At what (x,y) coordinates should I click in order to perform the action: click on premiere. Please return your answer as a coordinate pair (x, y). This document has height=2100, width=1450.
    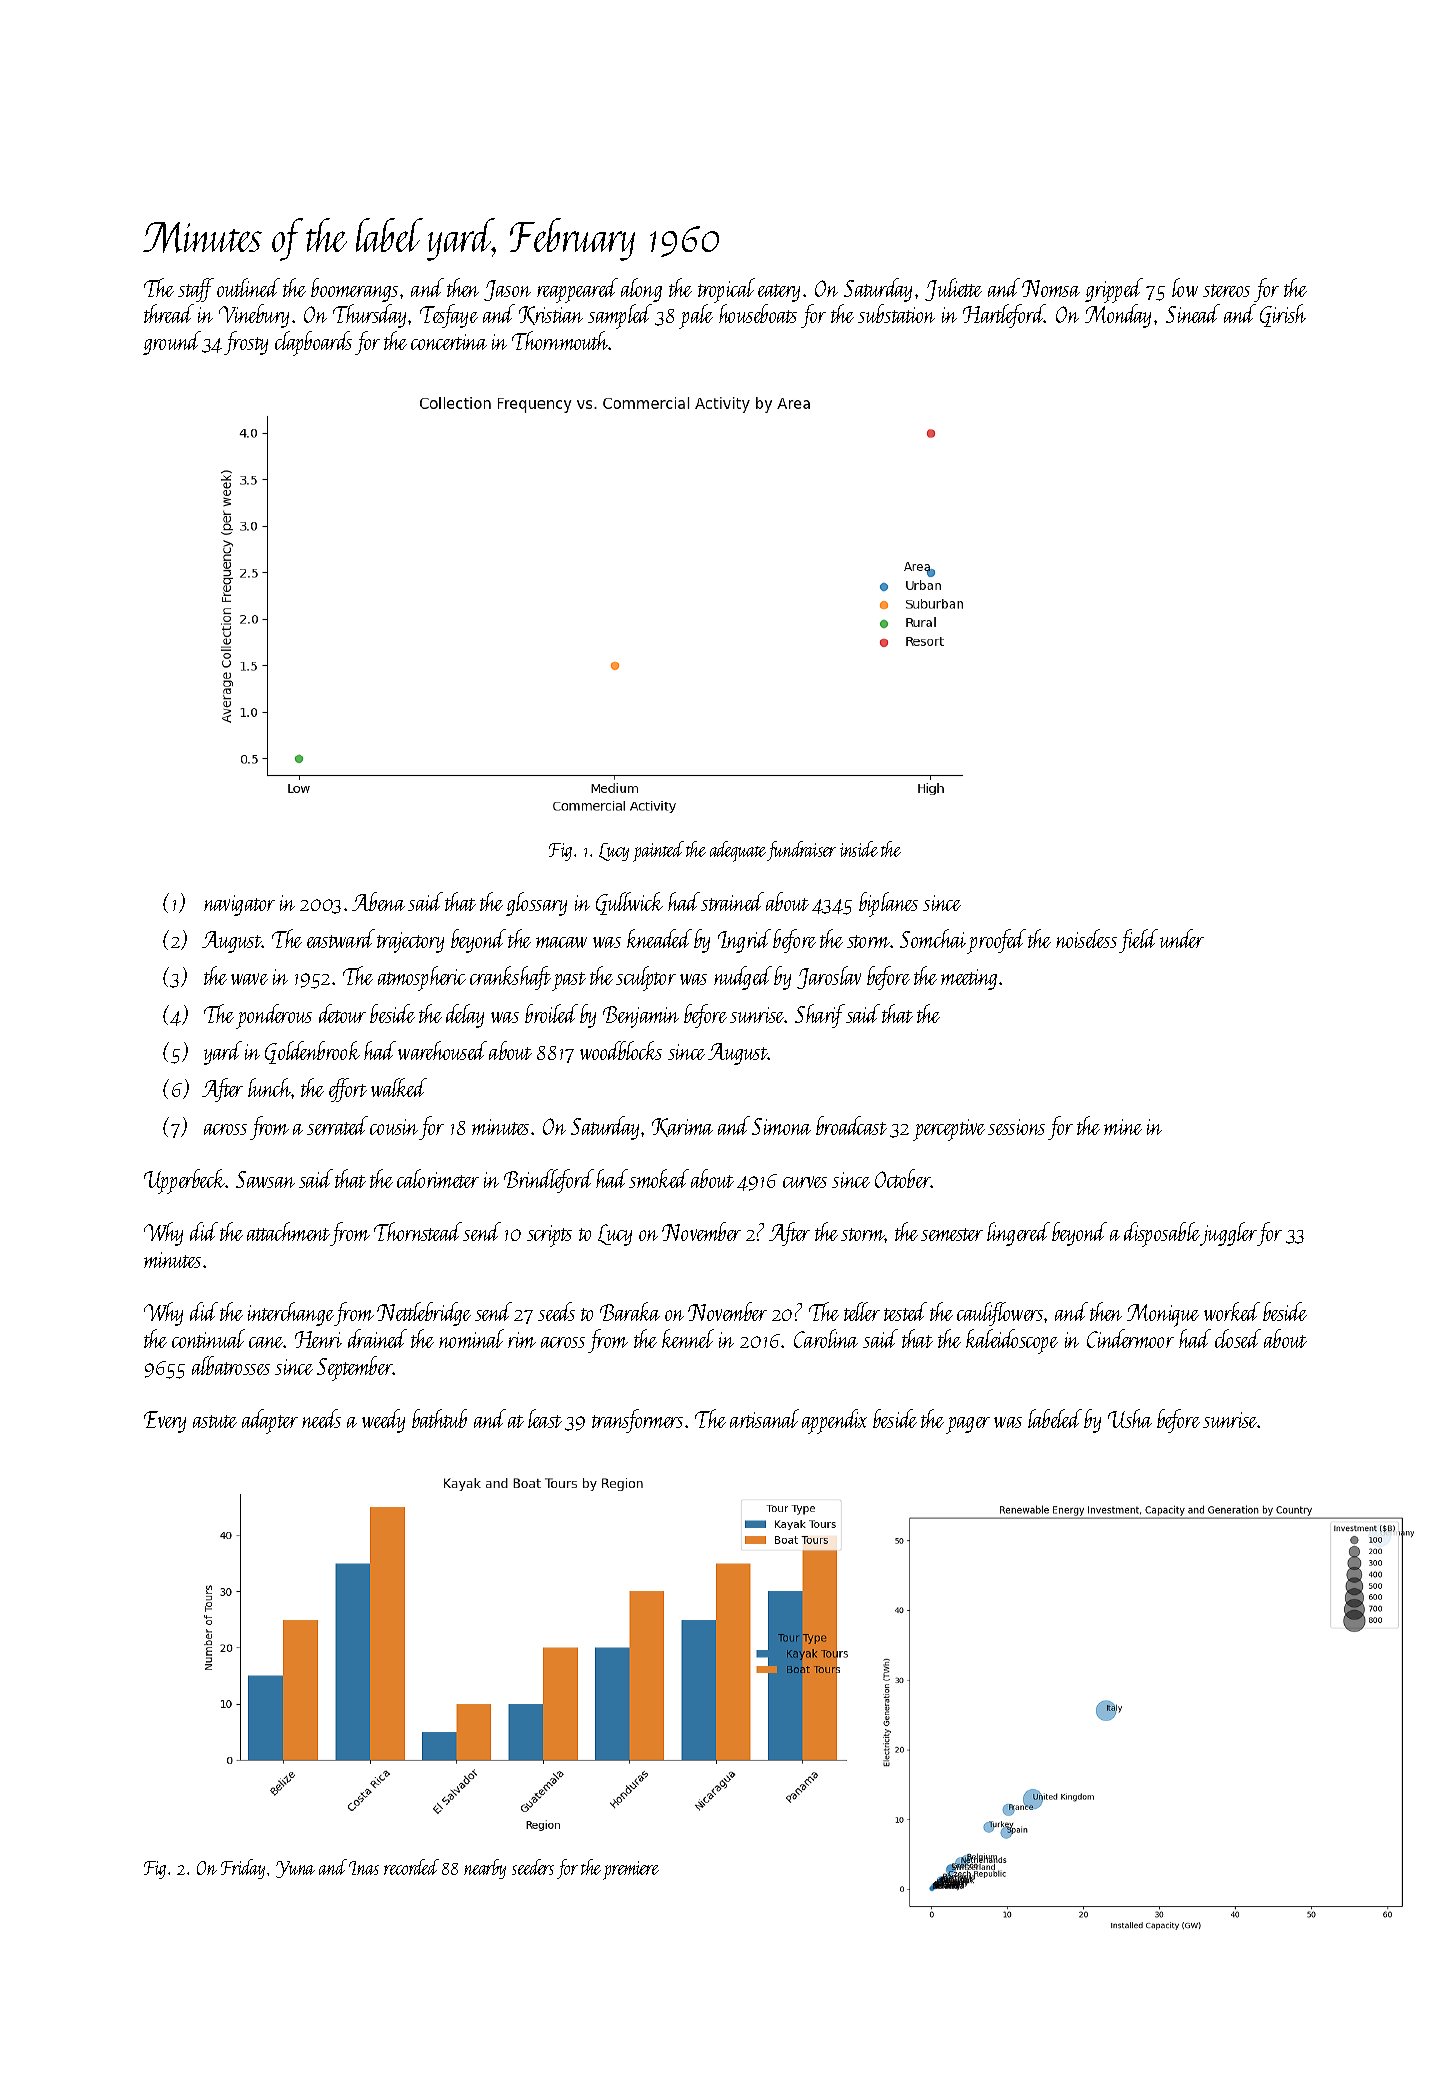
    Looking at the image, I should click on (631, 1870).
